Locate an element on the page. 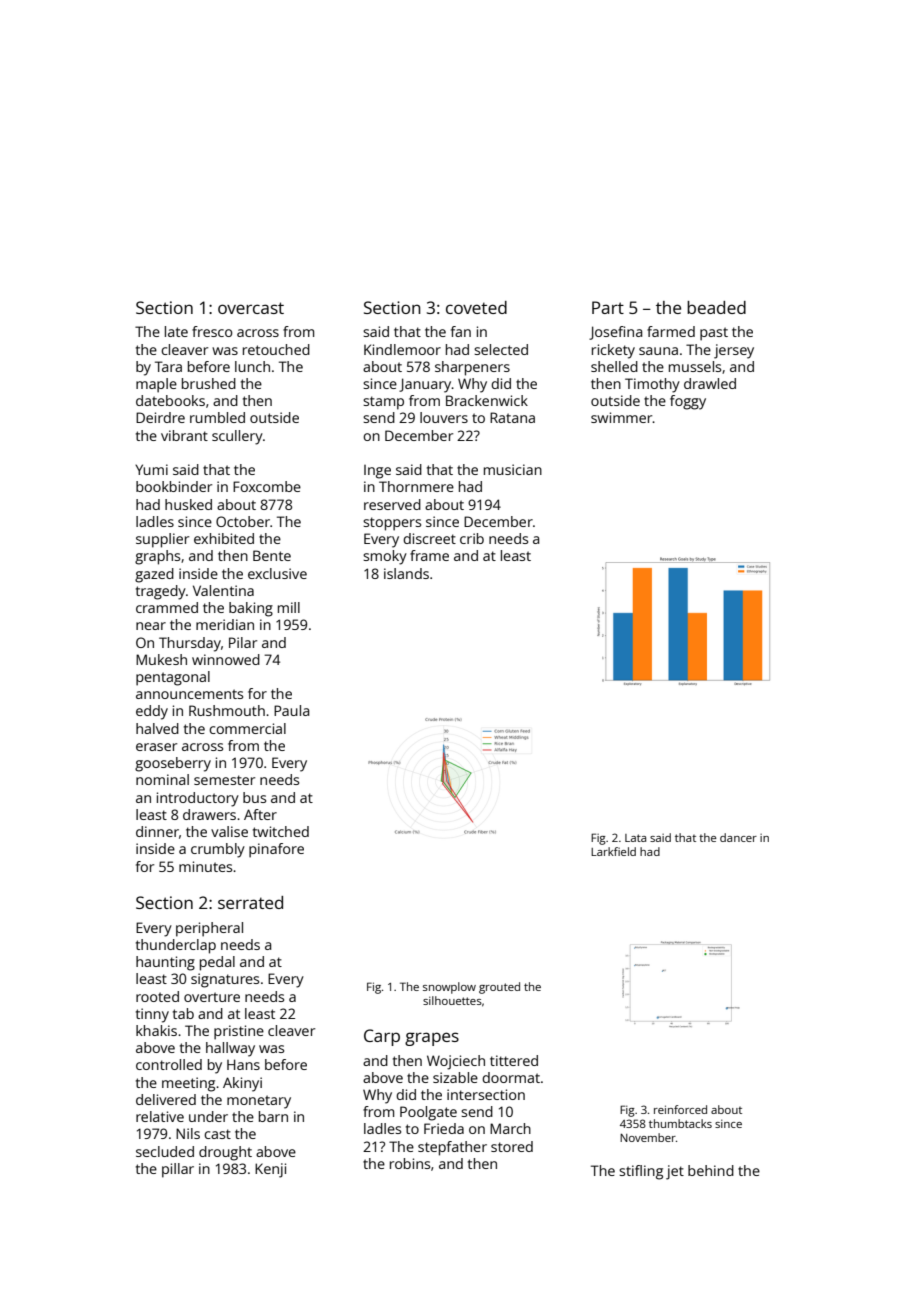  Part is located at coordinates (608, 307).
